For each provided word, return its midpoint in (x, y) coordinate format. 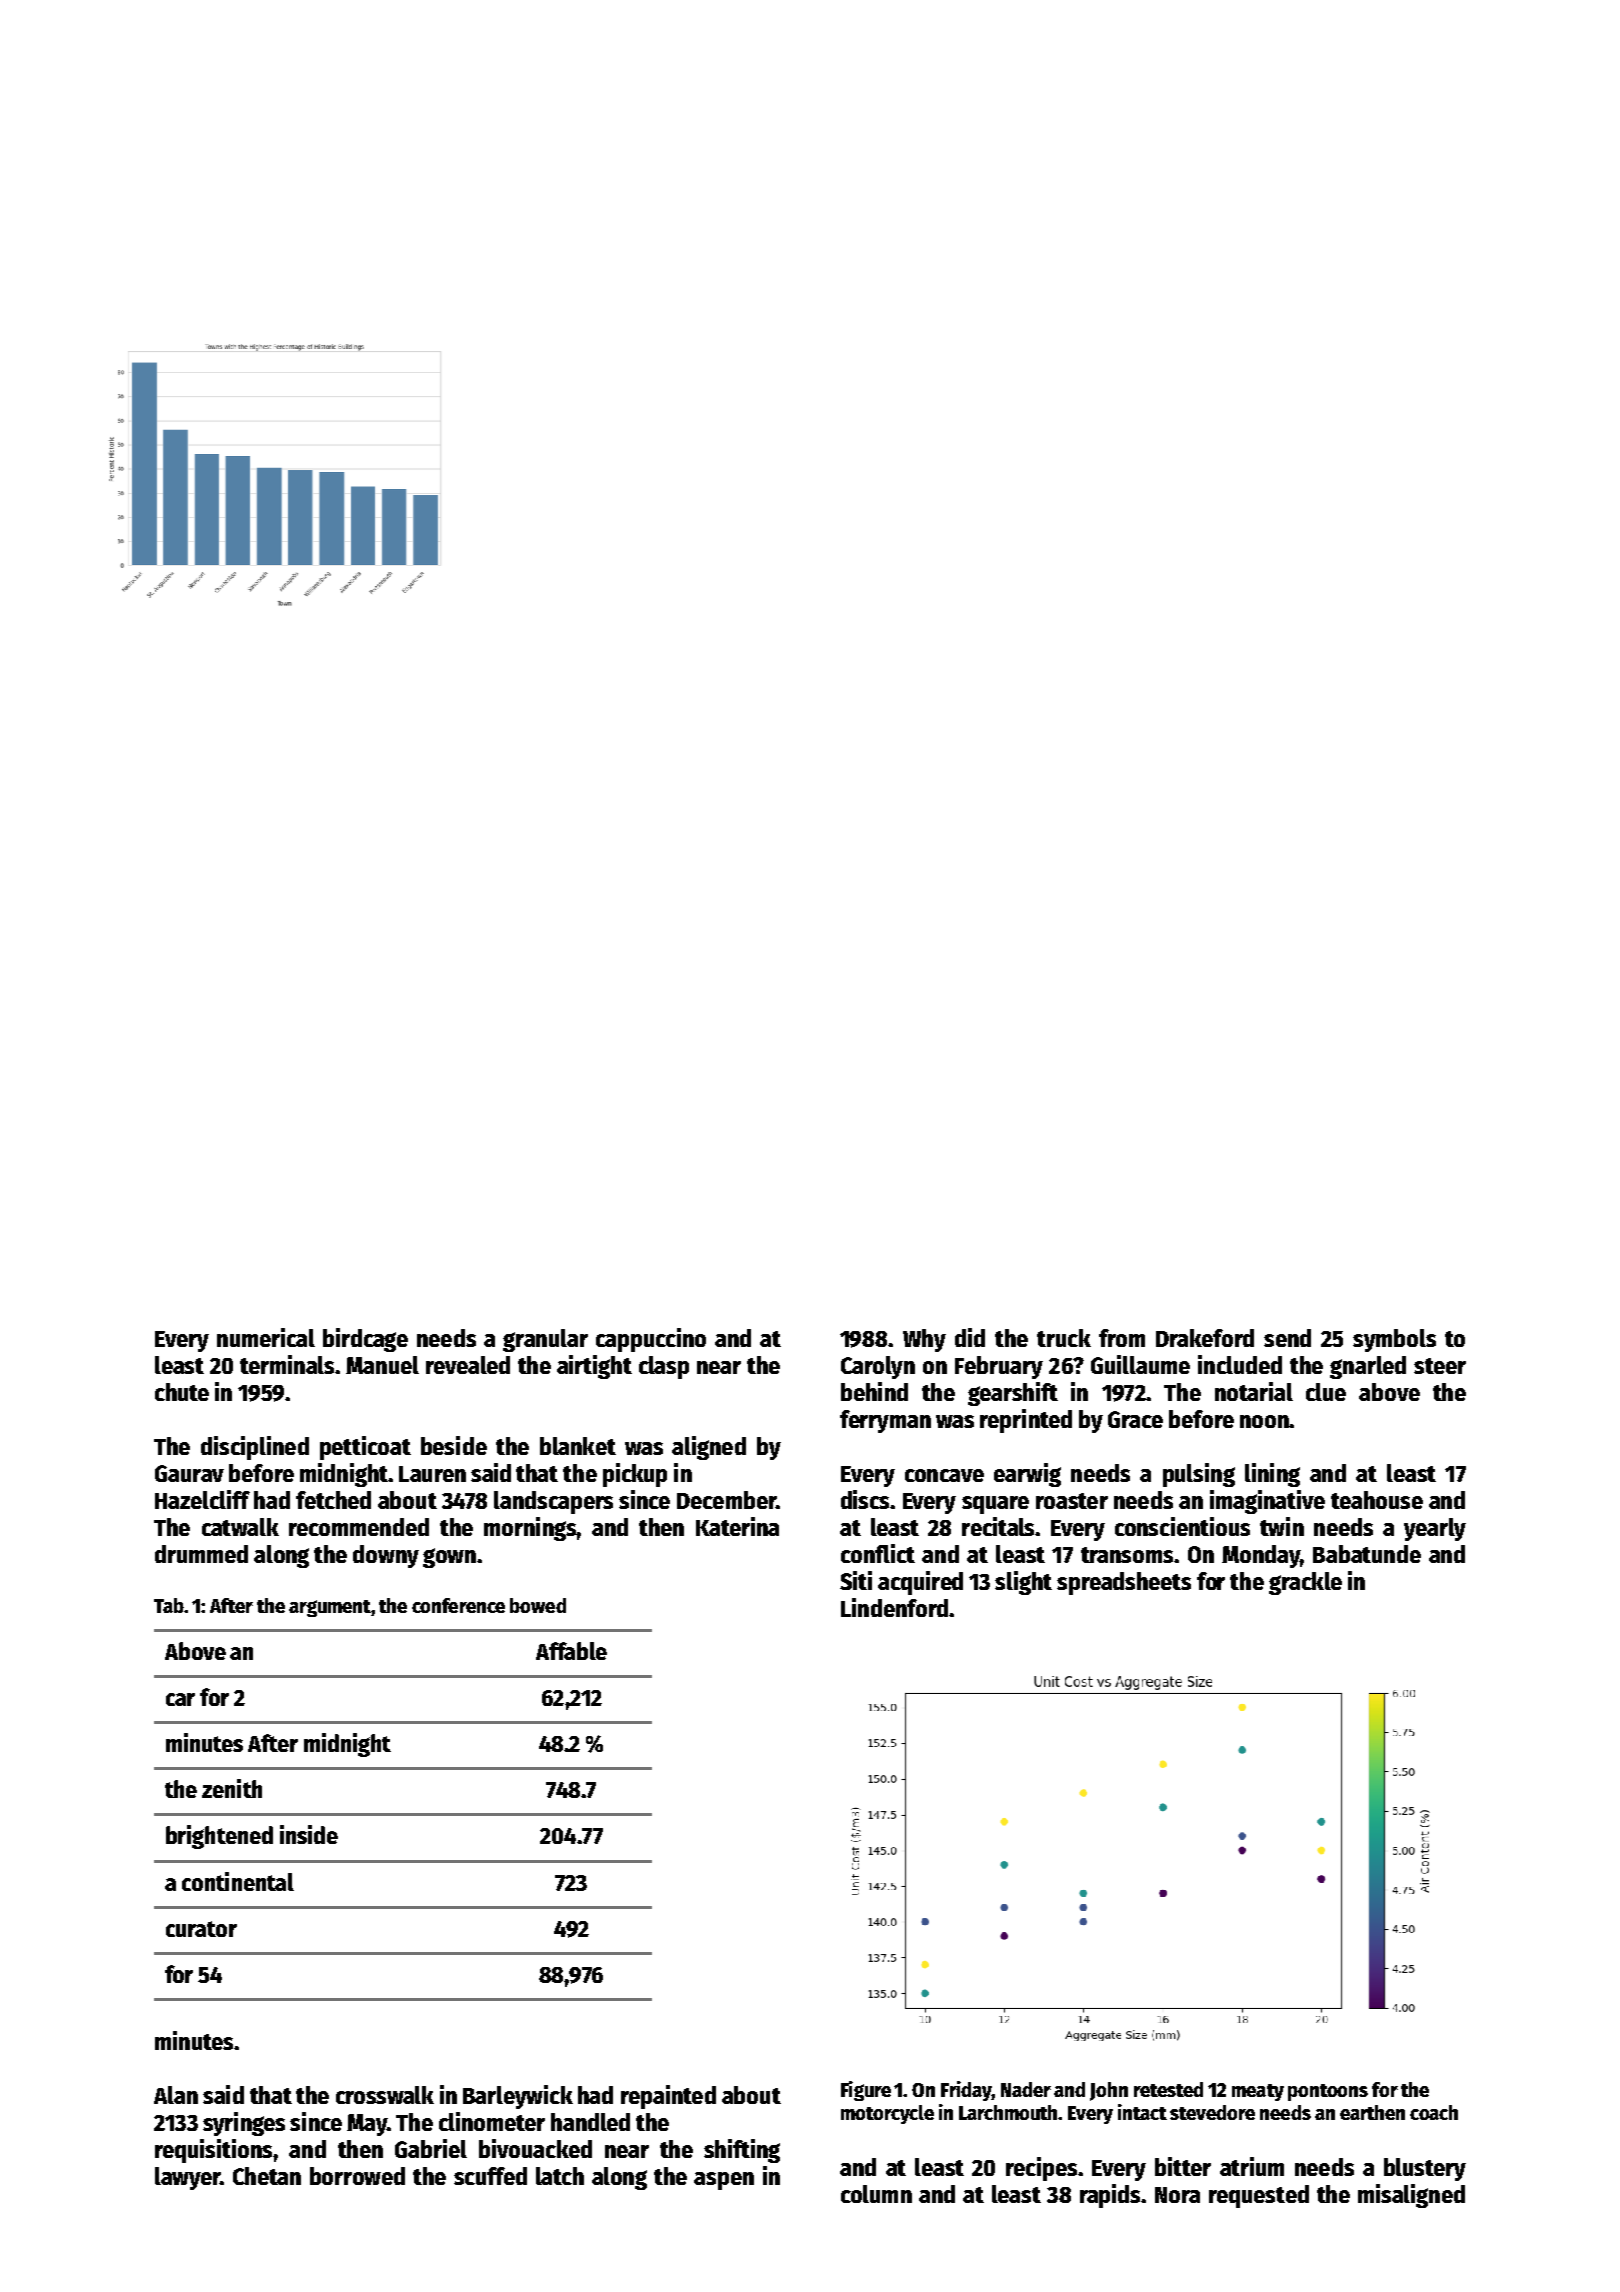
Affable (571, 1651)
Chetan (267, 2176)
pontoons (1328, 2092)
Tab (169, 1605)
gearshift (1013, 1394)
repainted (668, 2097)
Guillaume (1140, 1364)
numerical (266, 1337)
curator (201, 1929)
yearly (1435, 1529)
